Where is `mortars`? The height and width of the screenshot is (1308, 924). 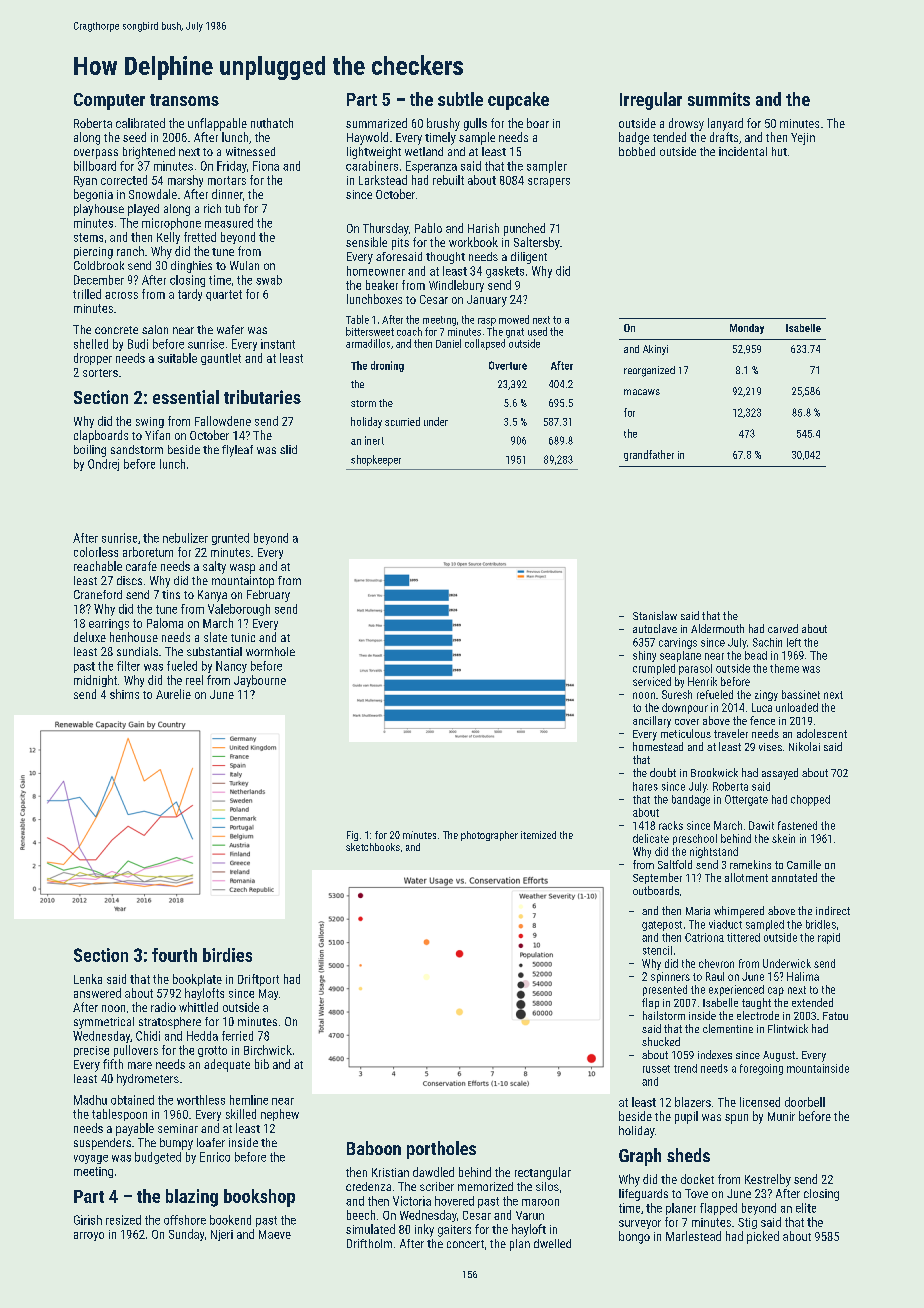 mortars is located at coordinates (227, 180).
